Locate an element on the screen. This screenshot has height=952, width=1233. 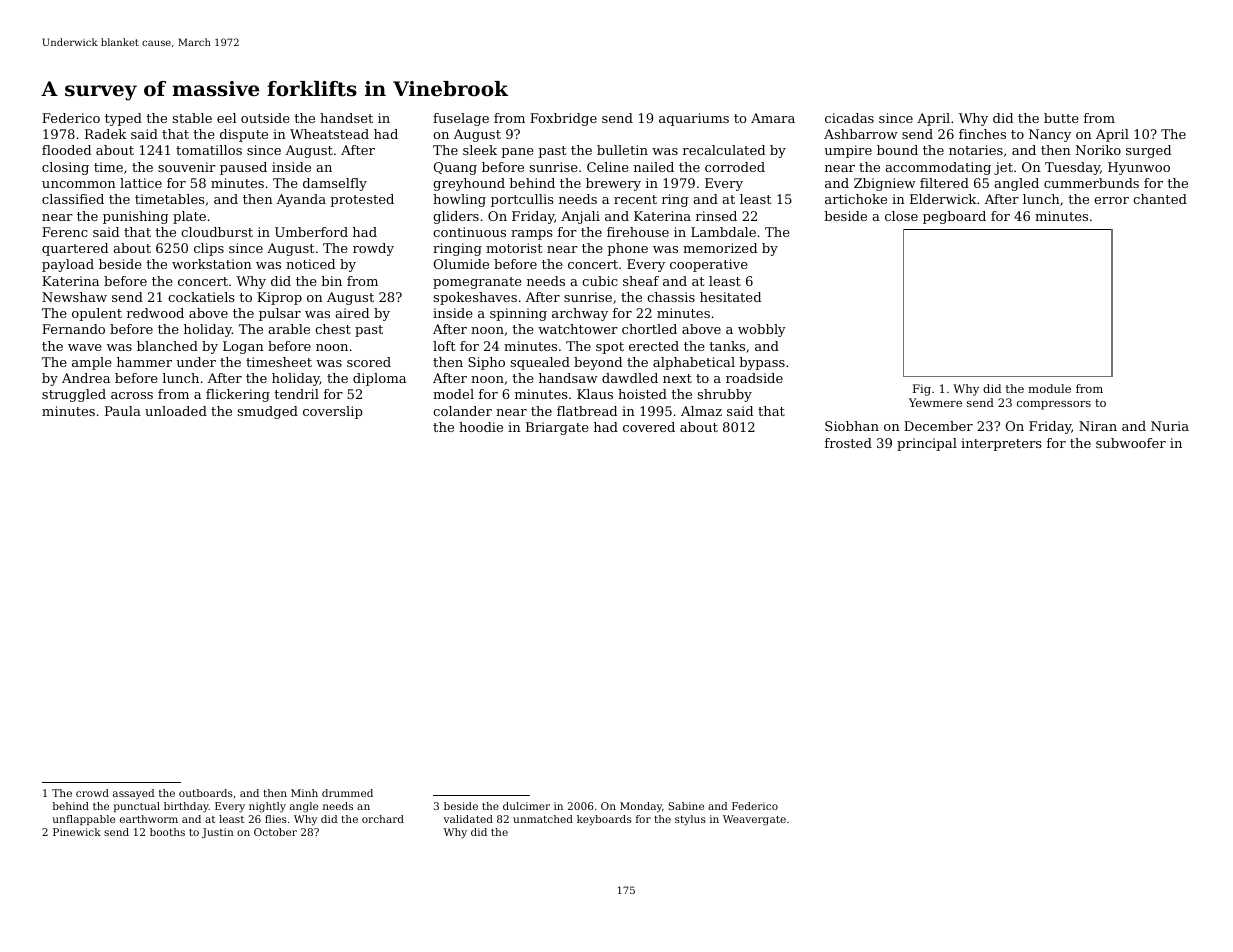
Pinewick is located at coordinates (77, 832).
